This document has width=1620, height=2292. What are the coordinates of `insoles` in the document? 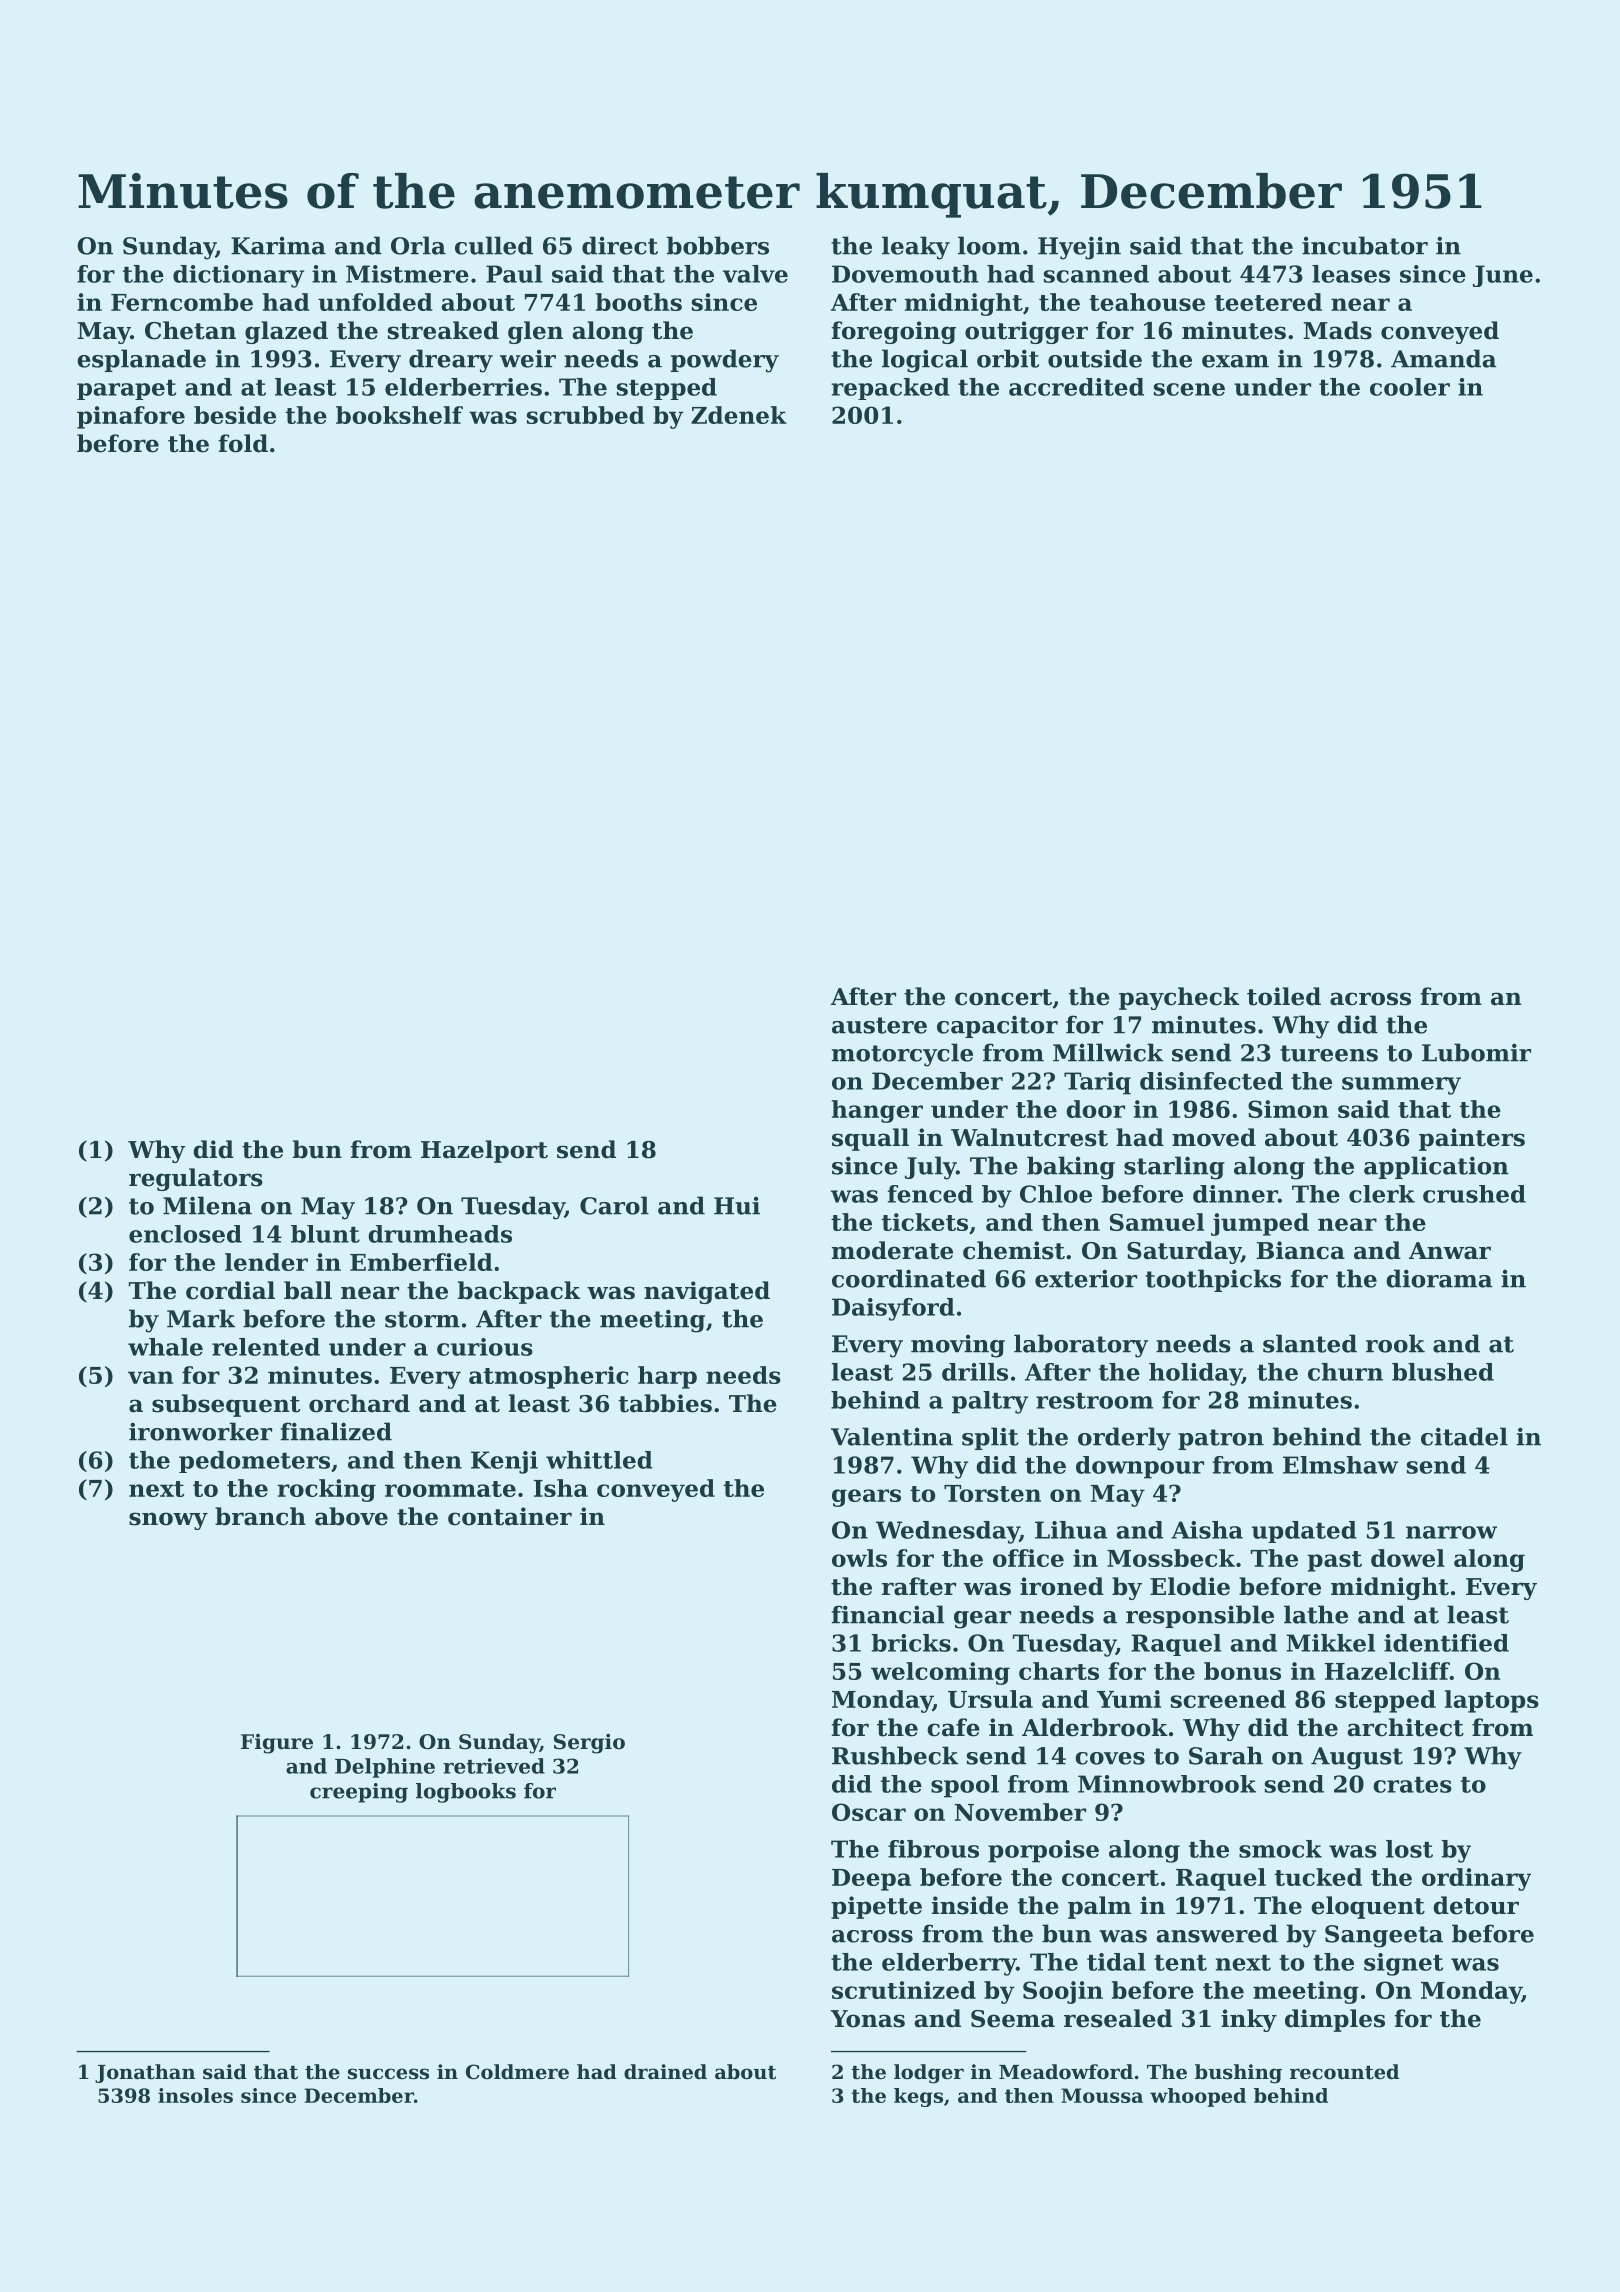 It's located at (195, 2095).
